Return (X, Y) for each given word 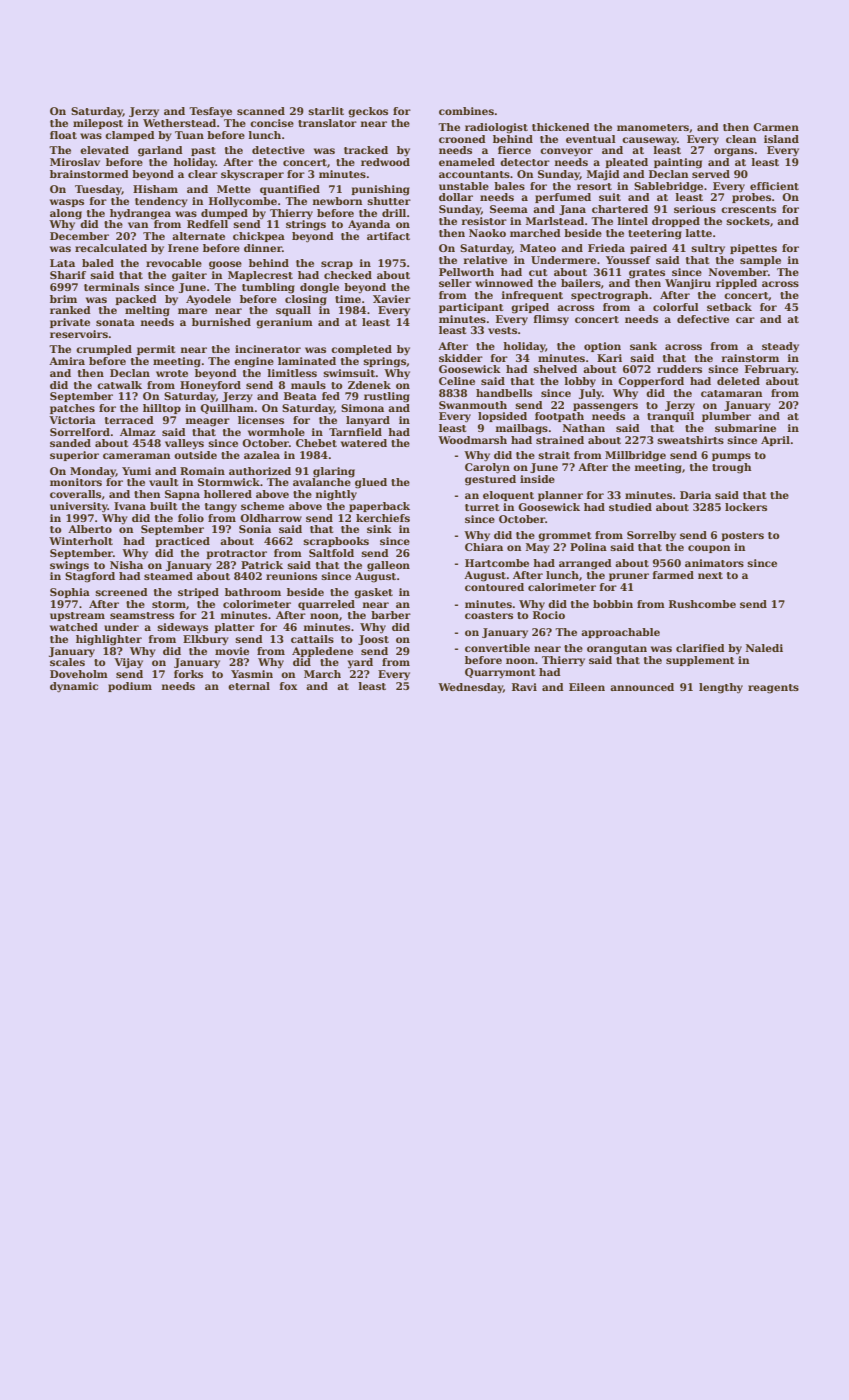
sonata (115, 322)
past (203, 151)
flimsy (551, 320)
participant (471, 308)
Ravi (524, 687)
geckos (368, 112)
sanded (70, 443)
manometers (653, 127)
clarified (700, 648)
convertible (497, 648)
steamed (168, 576)
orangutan (617, 650)
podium (130, 687)
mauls (308, 385)
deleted (738, 381)
